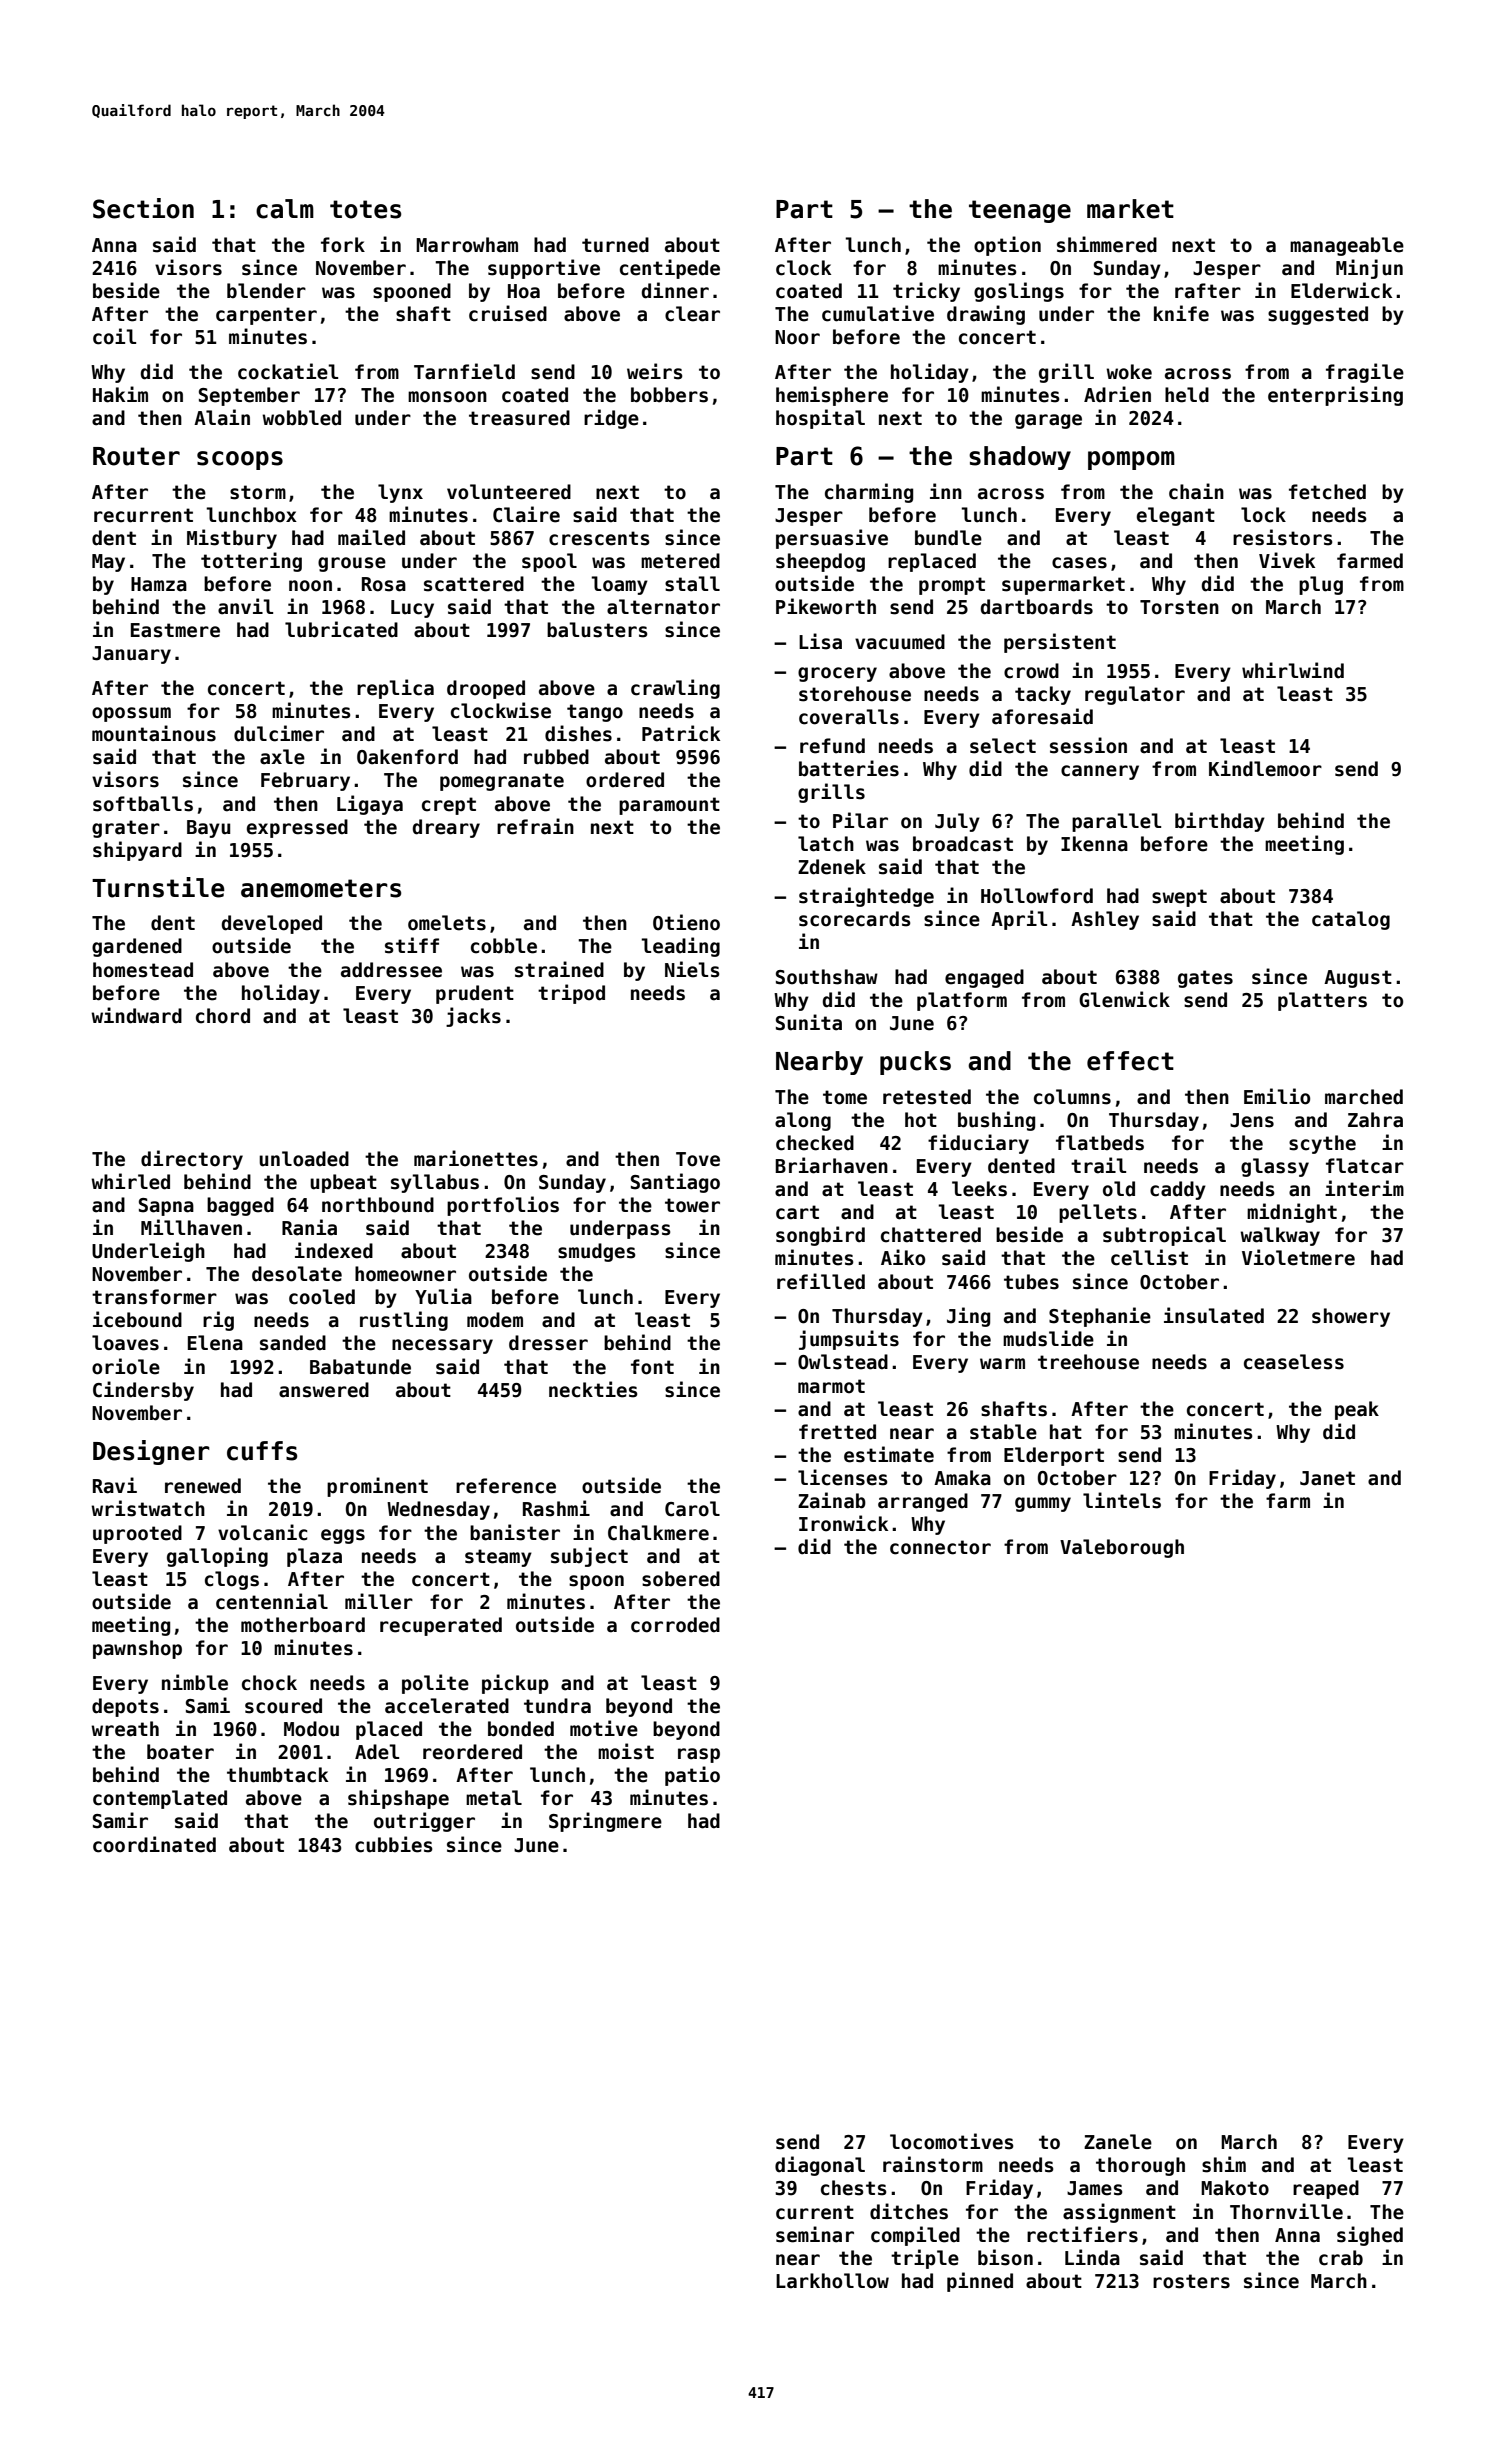 The height and width of the screenshot is (2464, 1496). Describe the element at coordinates (615, 245) in the screenshot. I see `turned` at that location.
